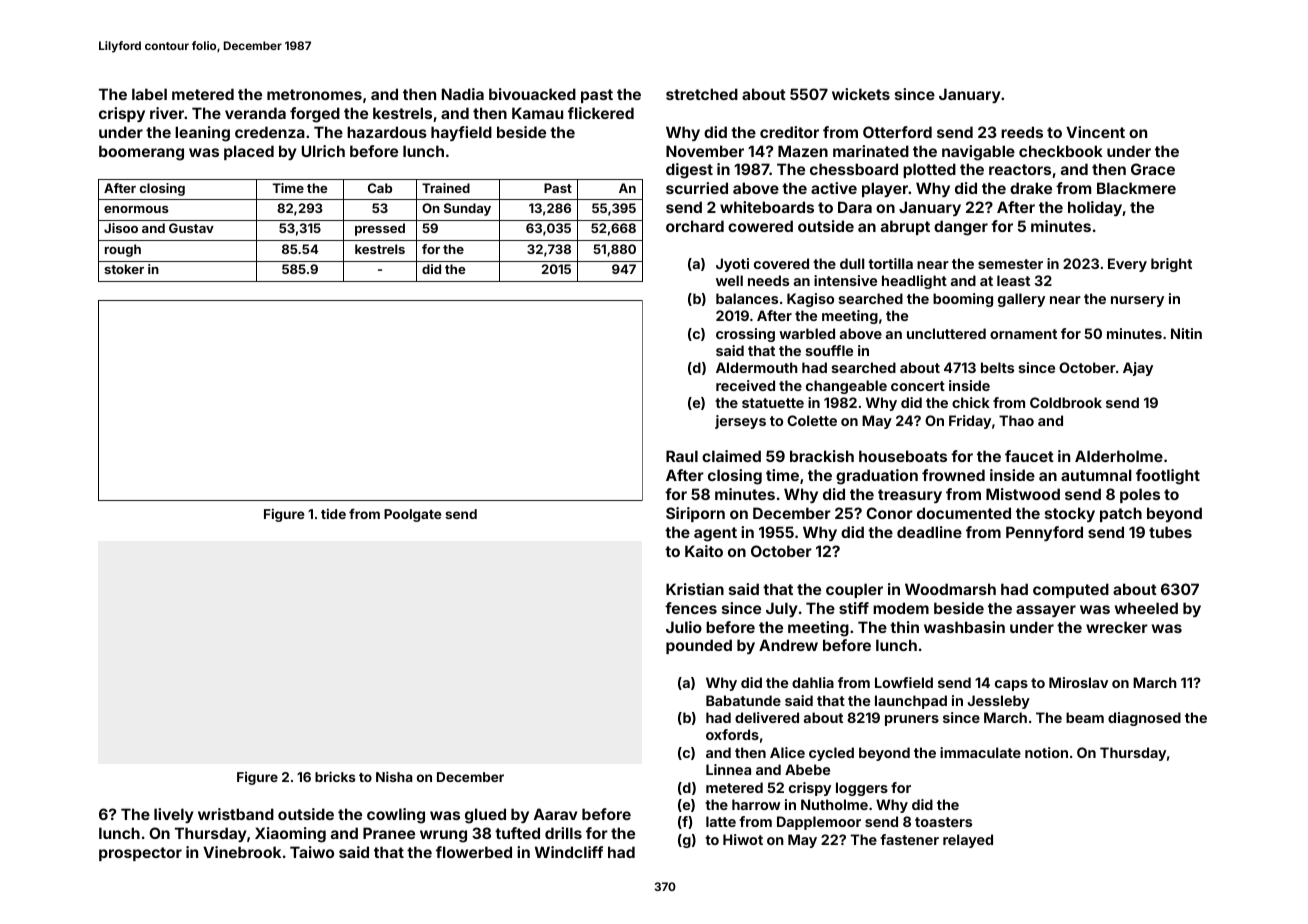 The image size is (1308, 924). What do you see at coordinates (1144, 719) in the image?
I see `diagnosed` at bounding box center [1144, 719].
